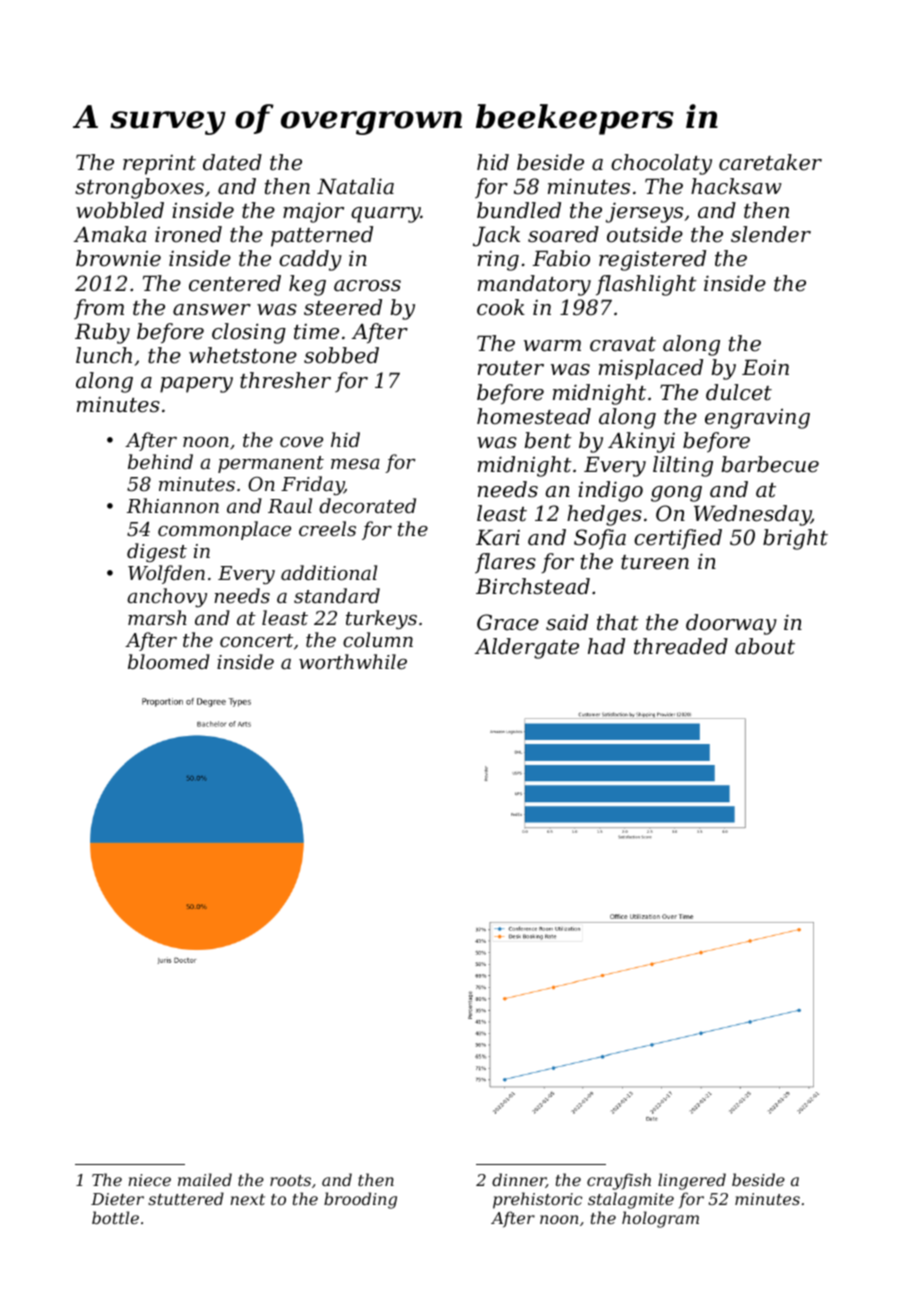  What do you see at coordinates (159, 165) in the screenshot?
I see `reprint` at bounding box center [159, 165].
